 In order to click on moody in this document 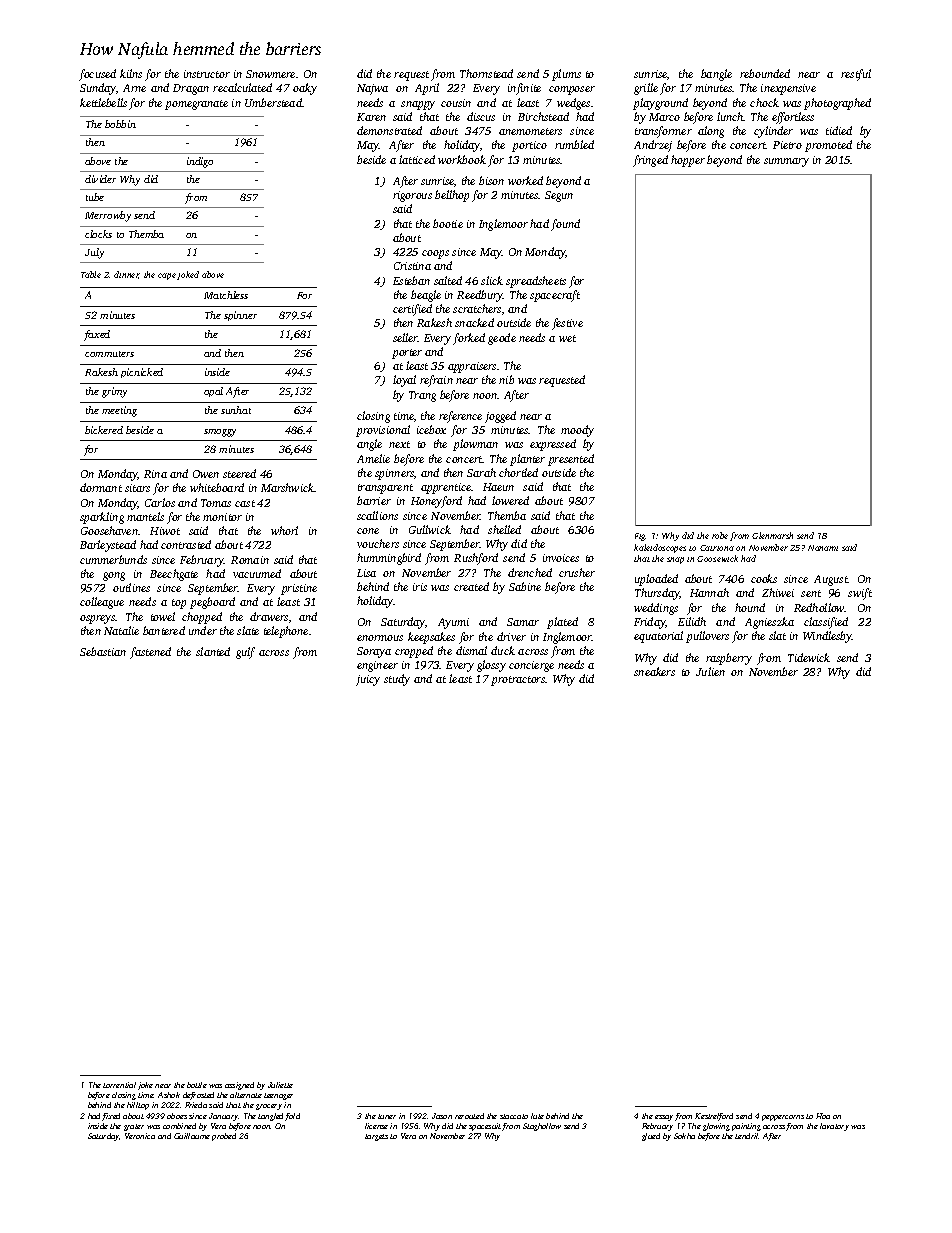, I will do `click(577, 431)`.
